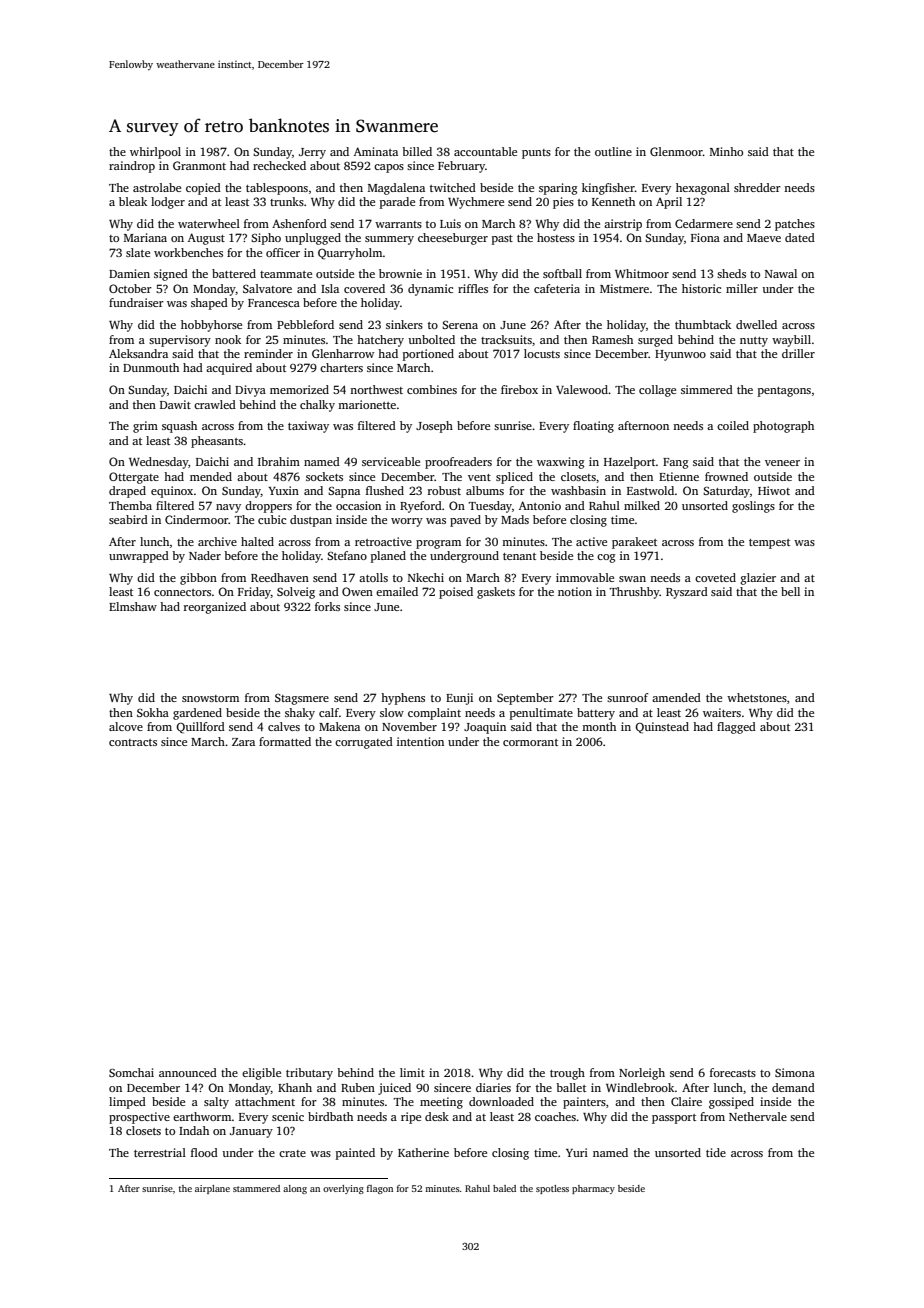 The width and height of the document is (924, 1308). What do you see at coordinates (364, 743) in the document?
I see `corrugated` at bounding box center [364, 743].
